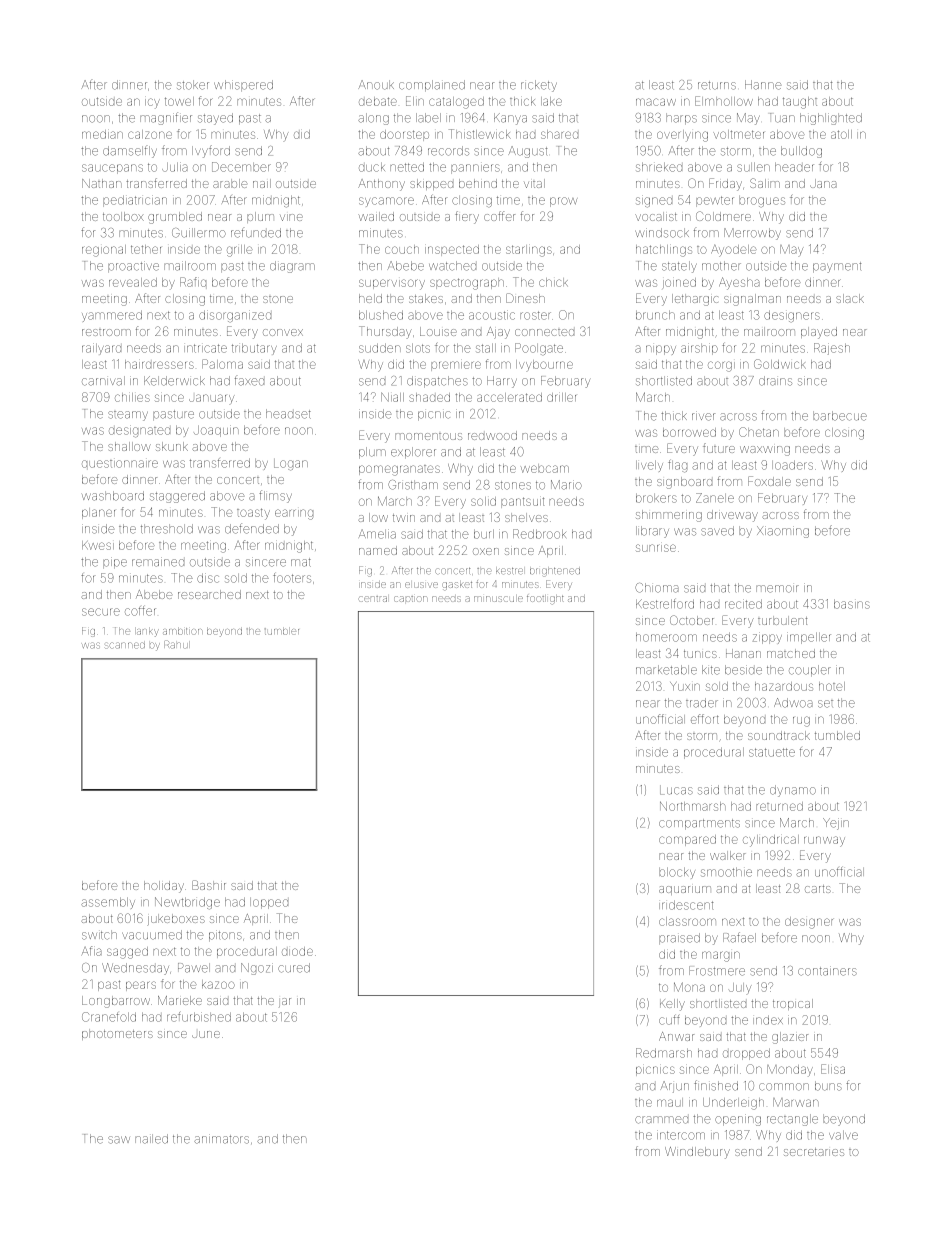 The image size is (952, 1233). Describe the element at coordinates (666, 670) in the screenshot. I see `marketable` at that location.
